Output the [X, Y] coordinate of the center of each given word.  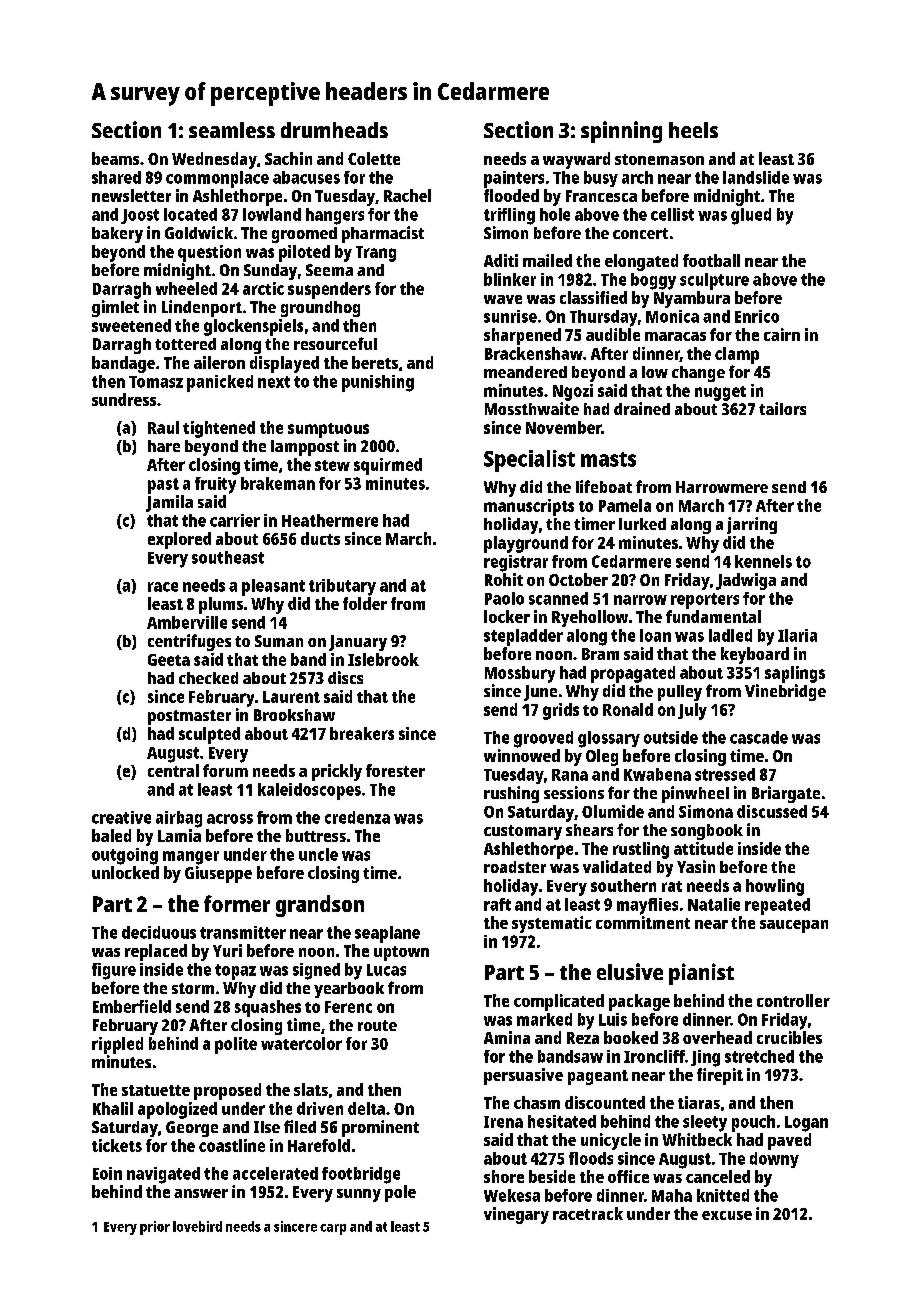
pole [400, 1193]
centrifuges [189, 642]
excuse [727, 1215]
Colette [374, 158]
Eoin [107, 1173]
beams [115, 158]
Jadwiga [746, 581]
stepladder [523, 637]
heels [693, 130]
